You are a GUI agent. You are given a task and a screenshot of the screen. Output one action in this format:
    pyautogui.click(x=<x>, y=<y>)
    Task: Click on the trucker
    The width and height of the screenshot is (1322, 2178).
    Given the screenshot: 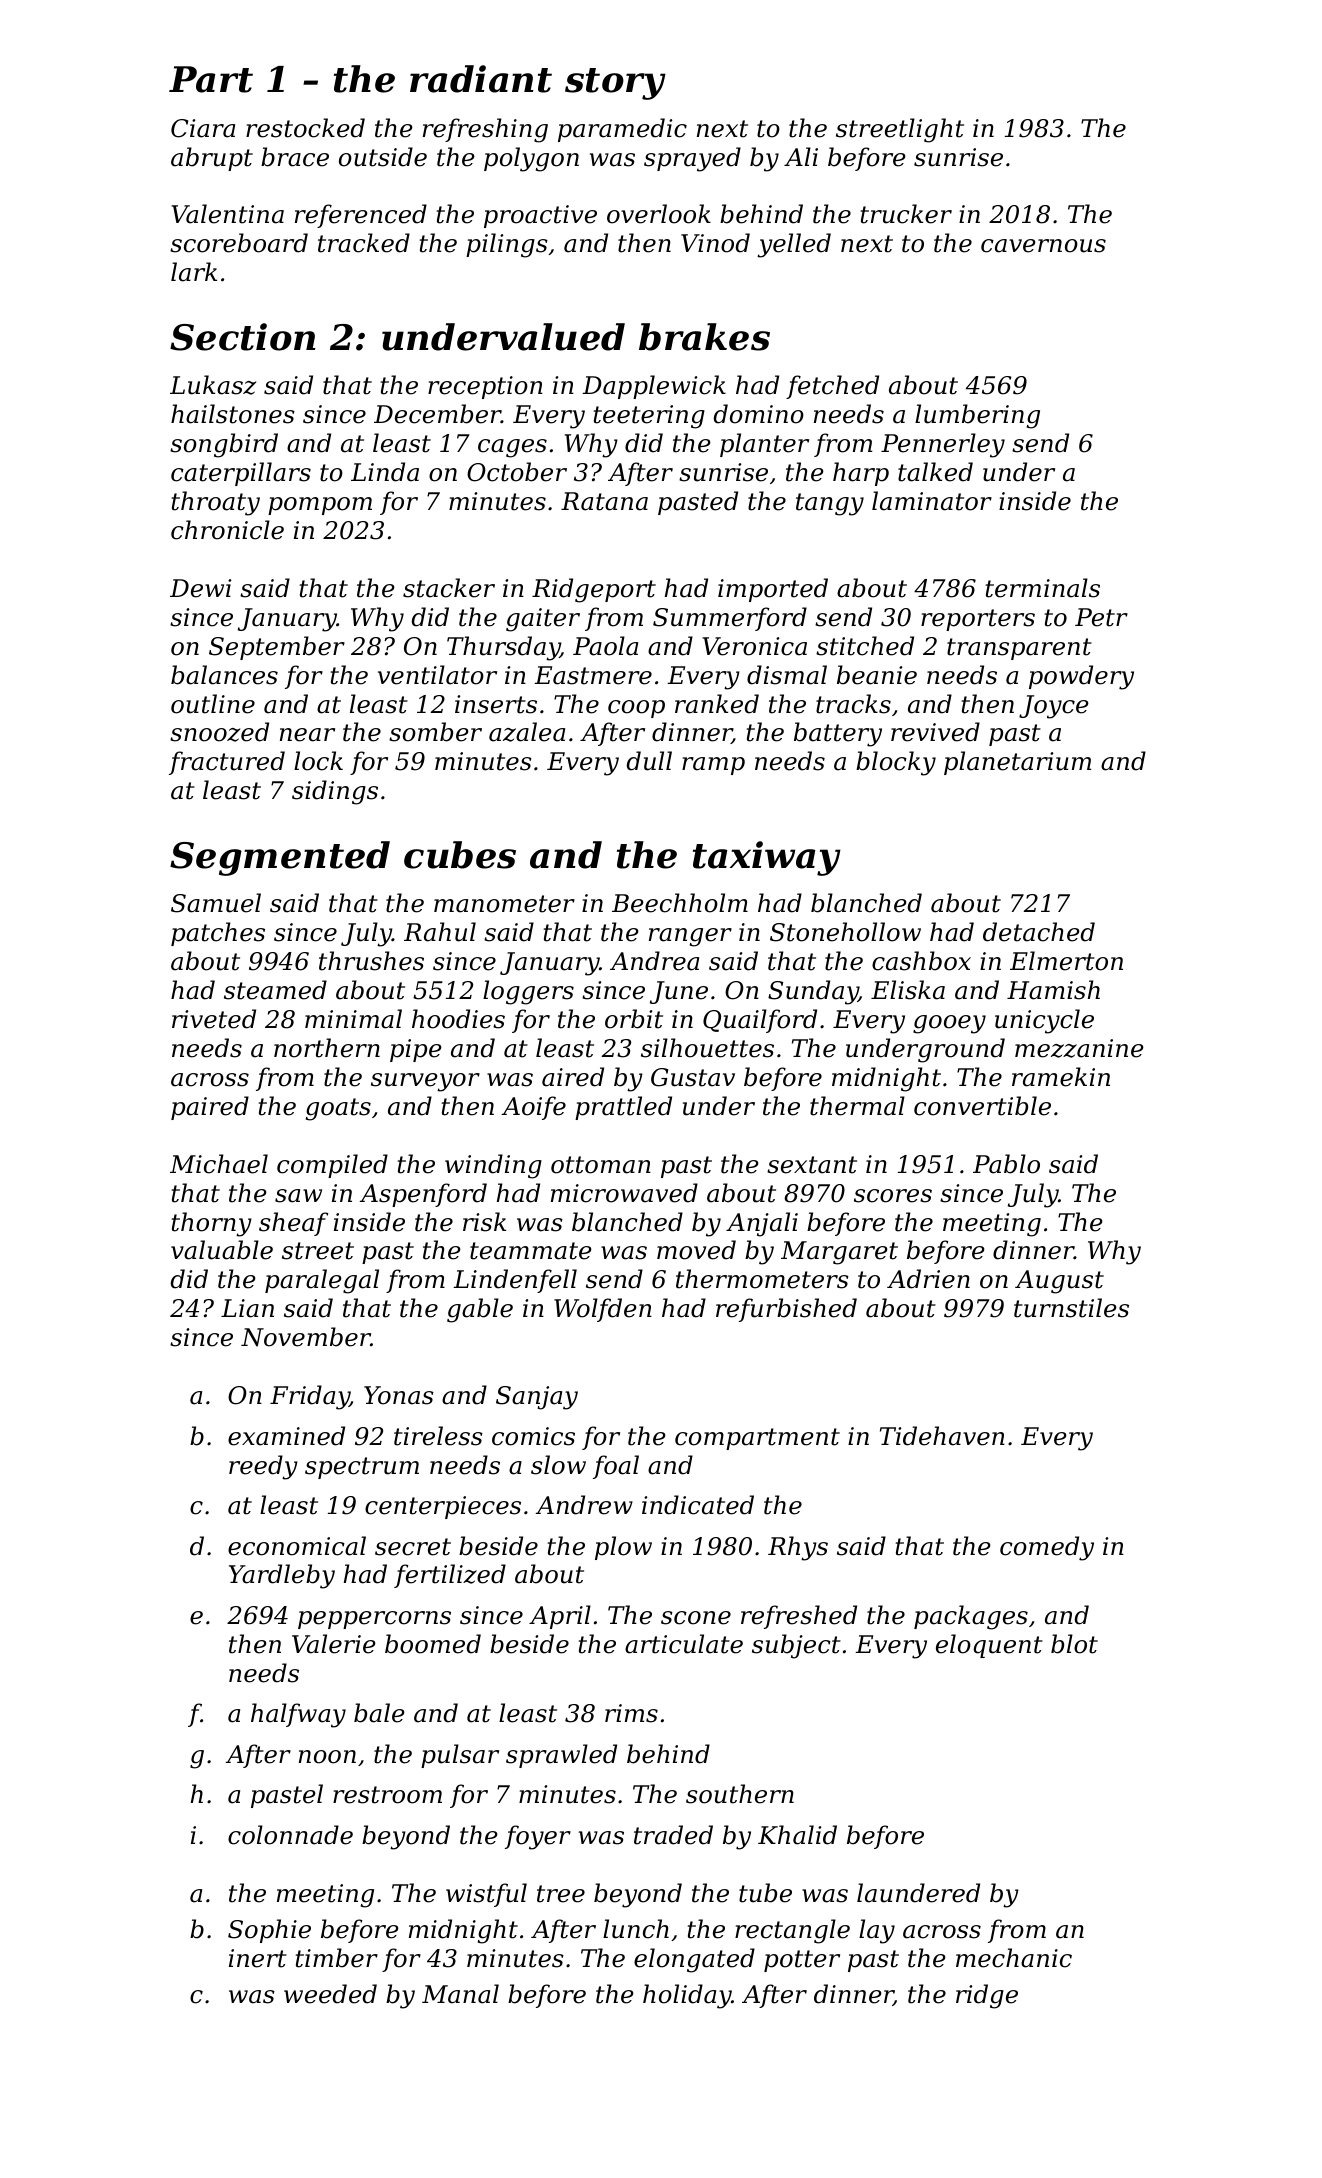 What is the action you would take?
    pyautogui.click(x=906, y=214)
